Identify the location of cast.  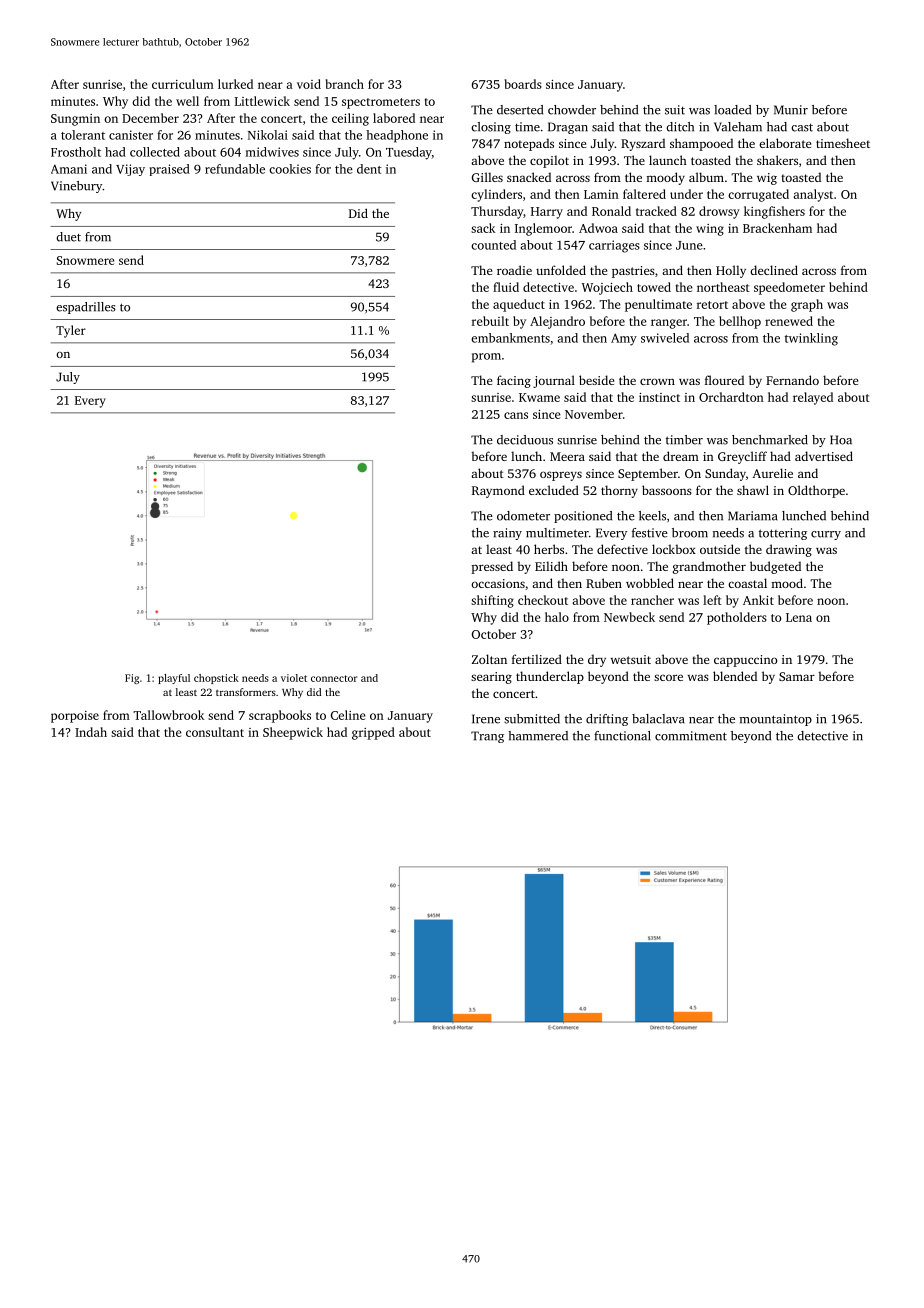
(802, 127).
